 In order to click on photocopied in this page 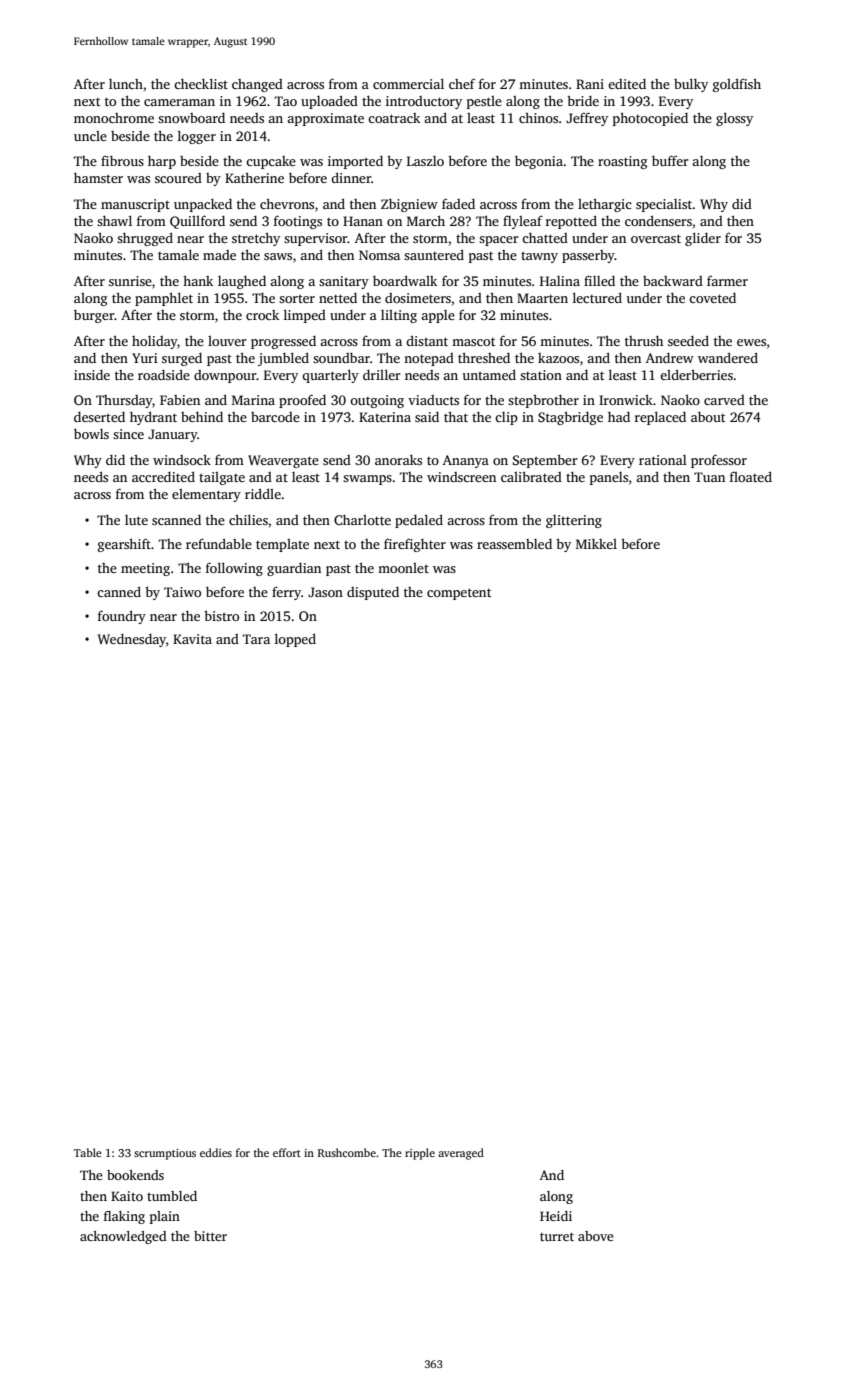, I will do `click(650, 119)`.
